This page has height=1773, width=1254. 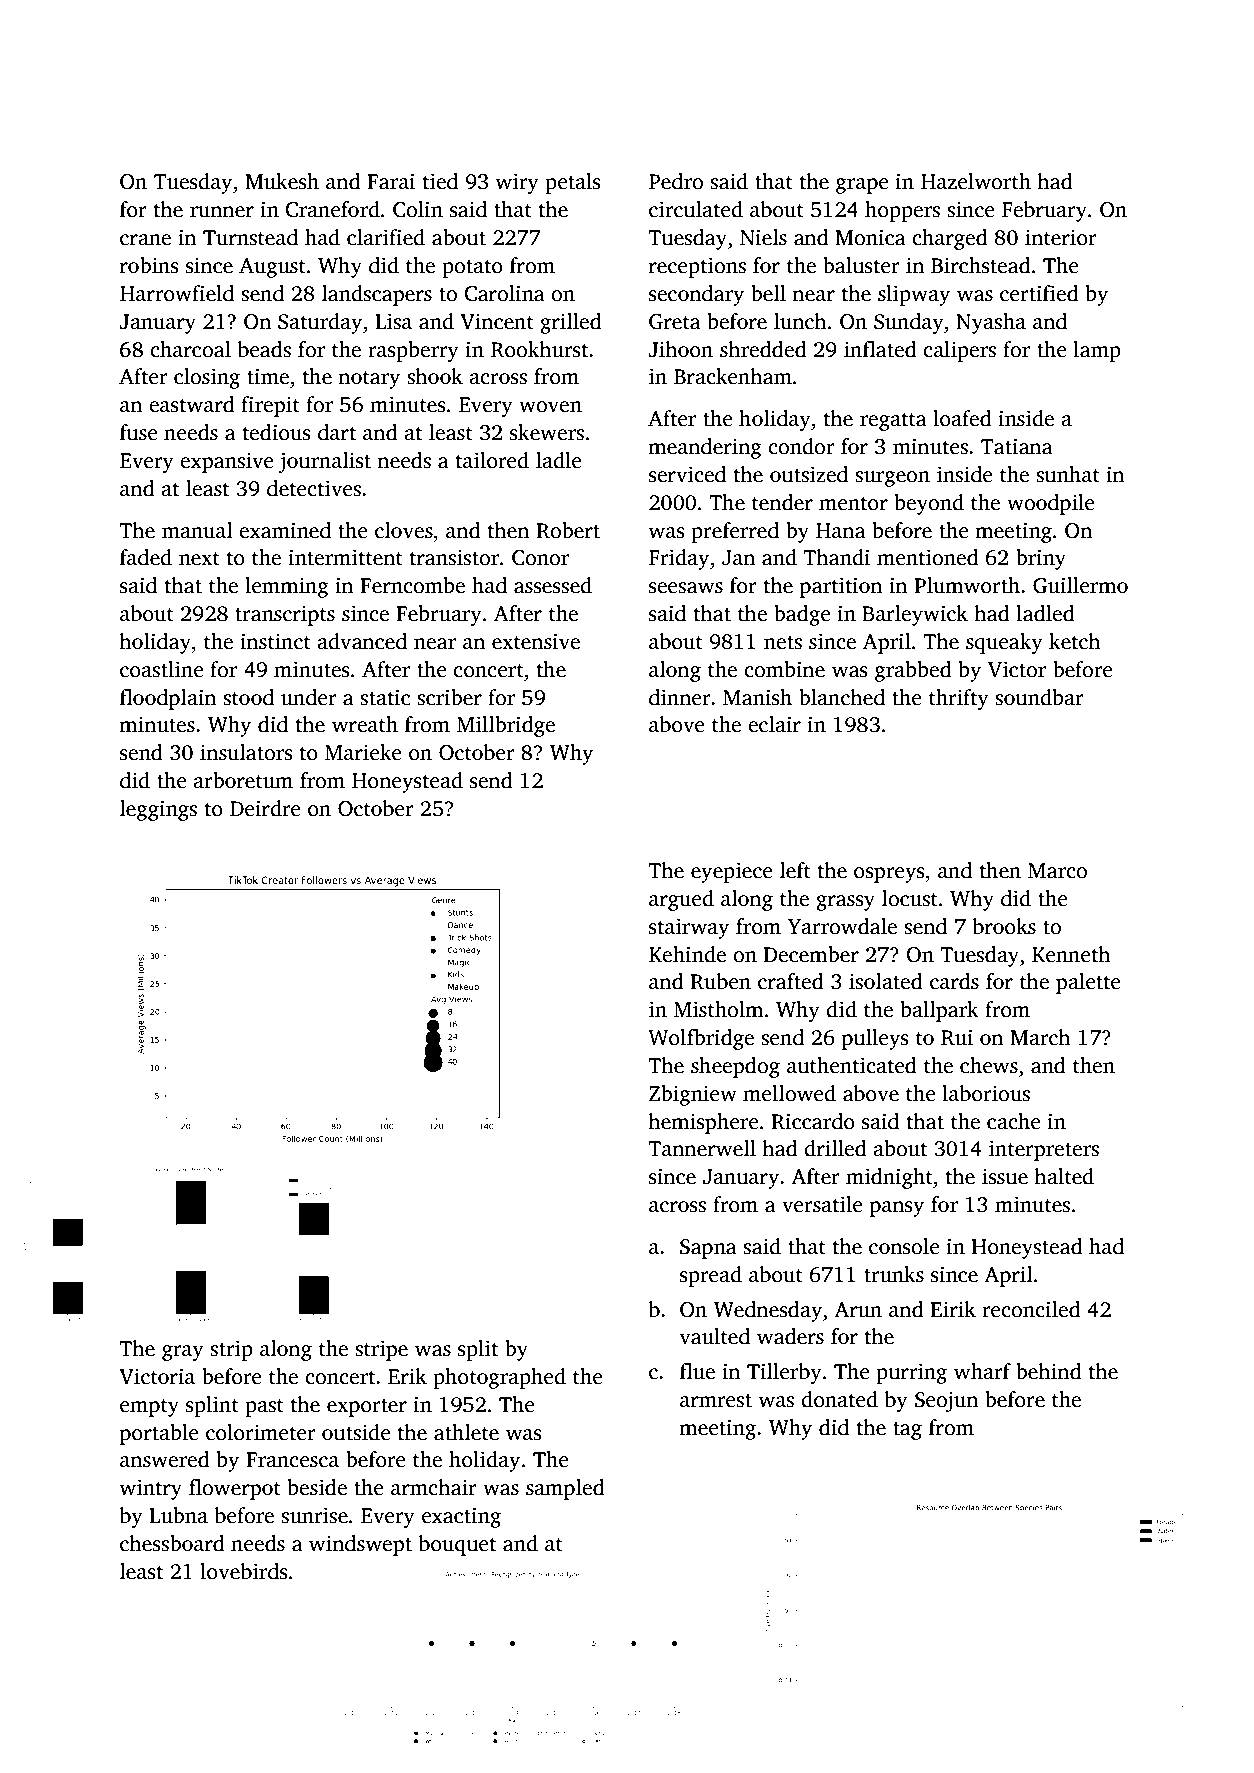 What do you see at coordinates (1080, 585) in the page?
I see `Guillermo` at bounding box center [1080, 585].
